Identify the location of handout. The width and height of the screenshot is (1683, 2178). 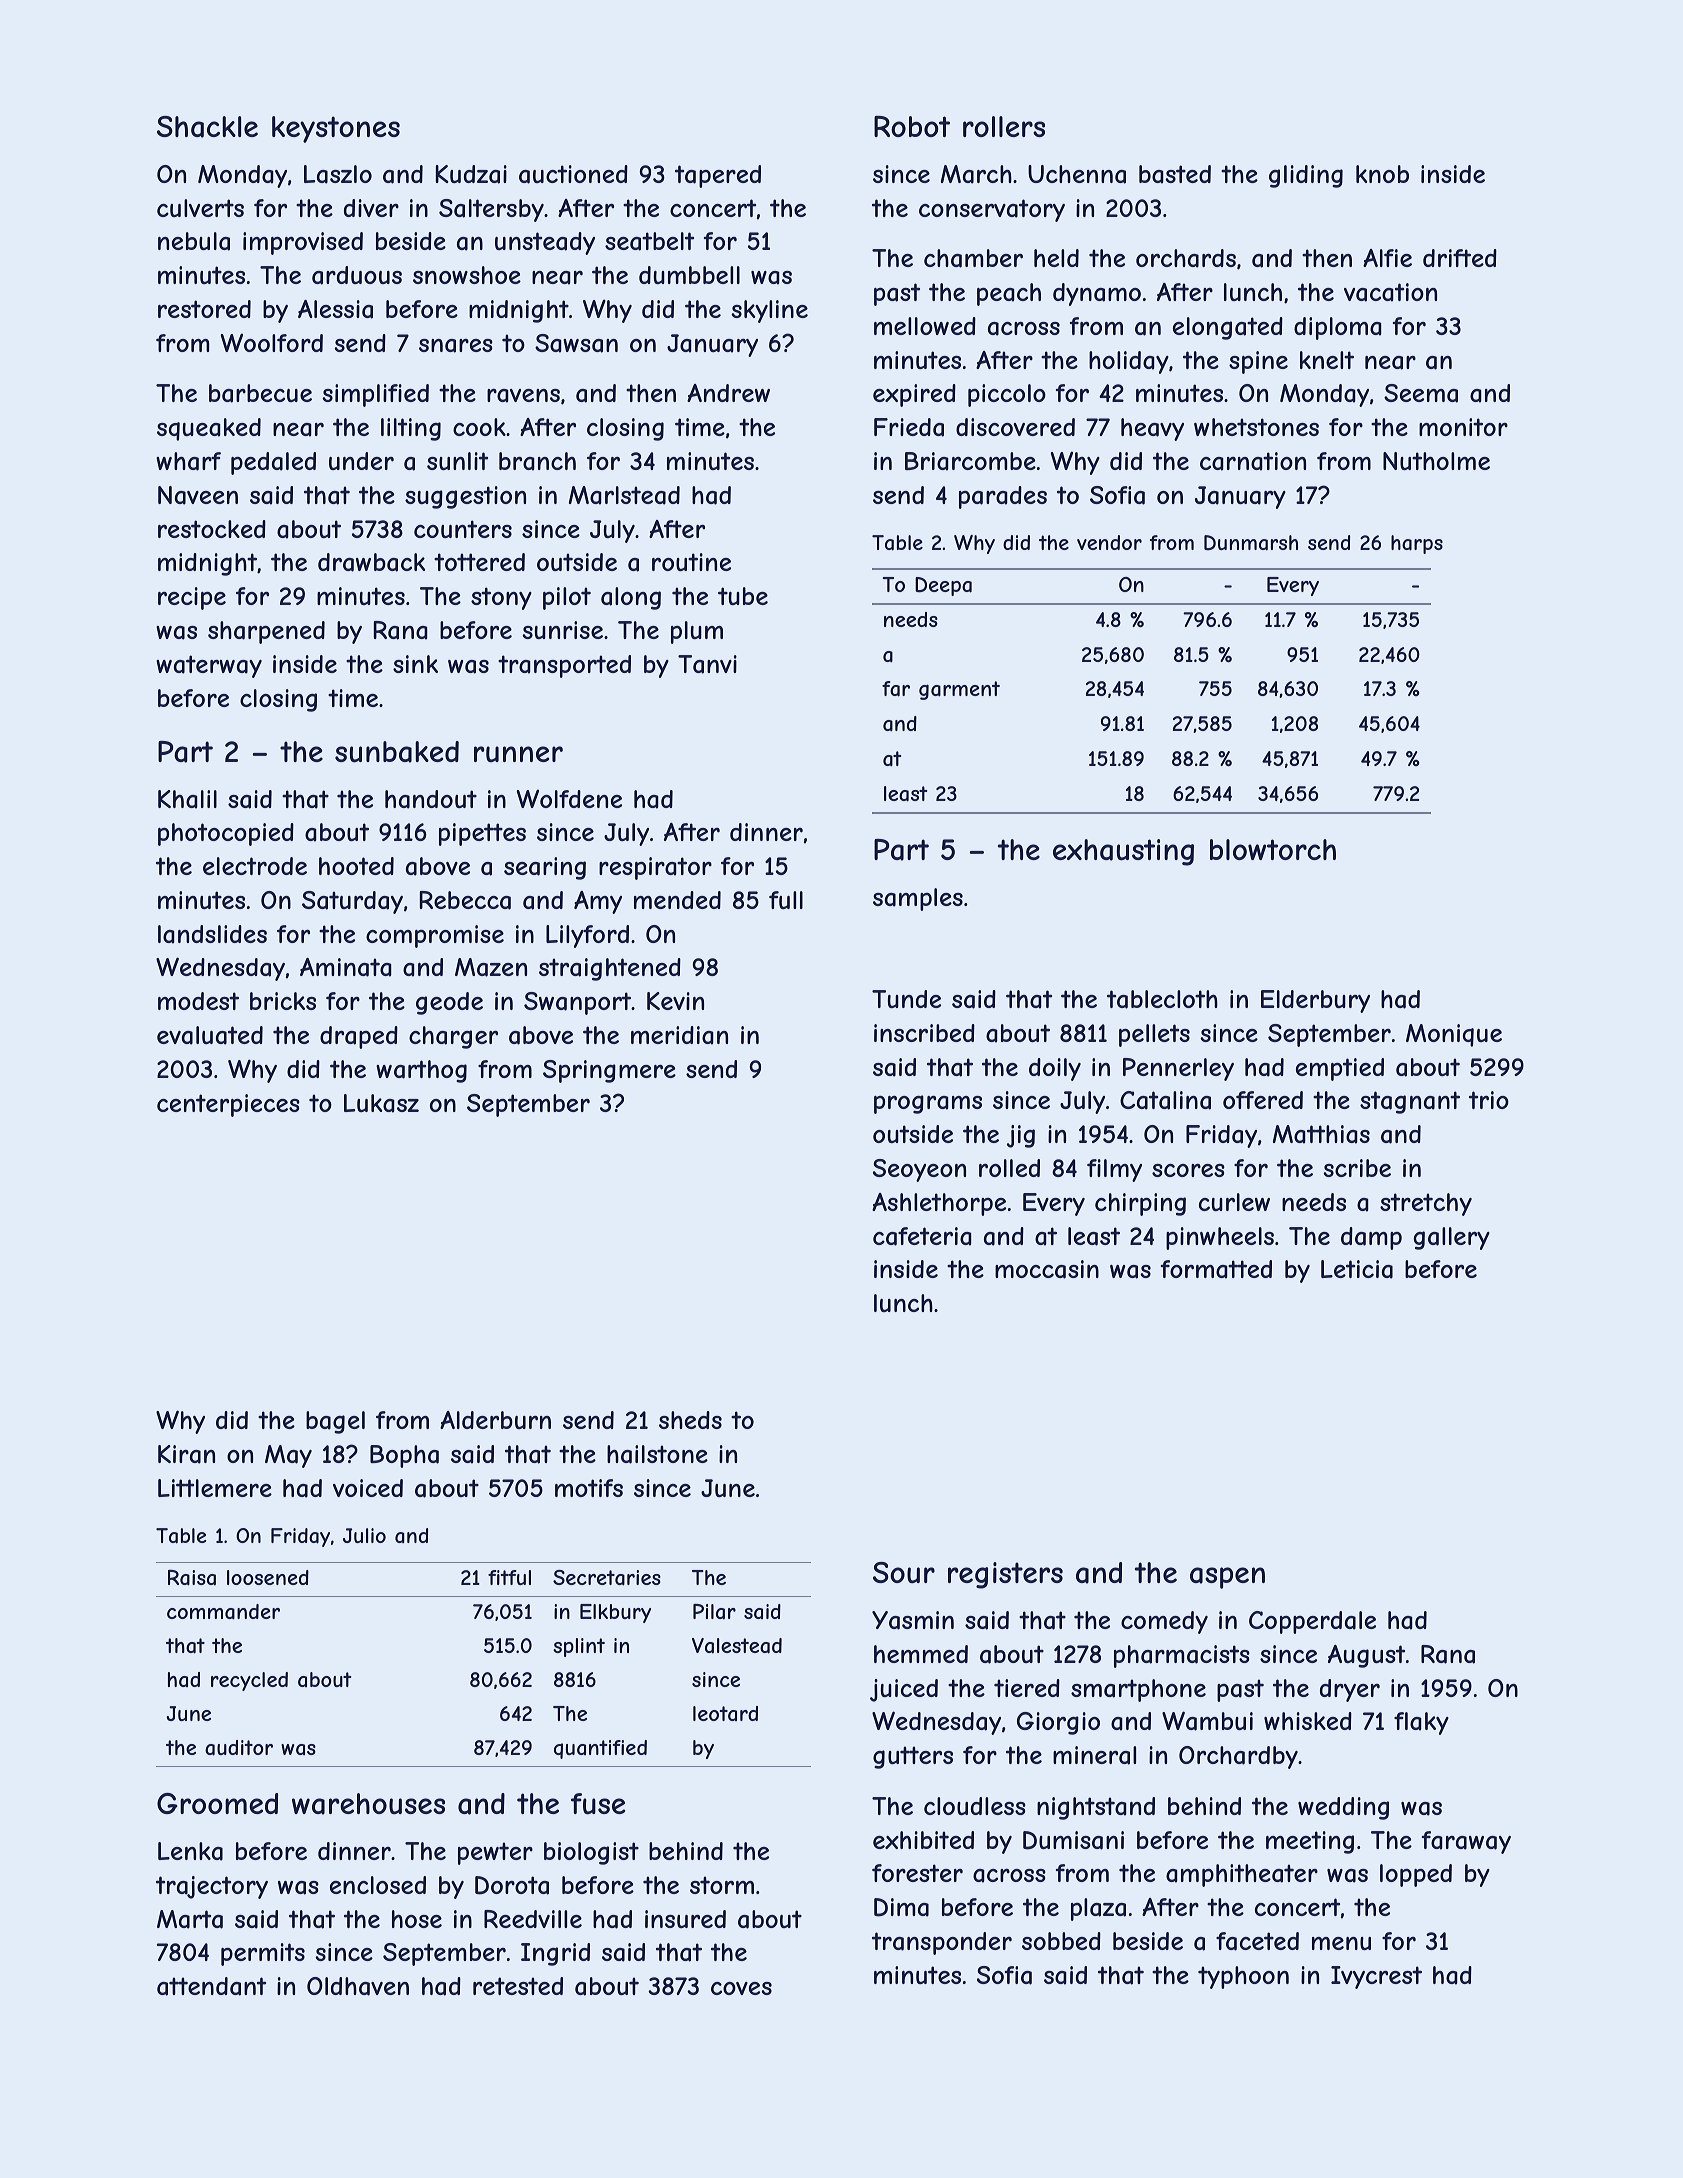
(431, 799).
